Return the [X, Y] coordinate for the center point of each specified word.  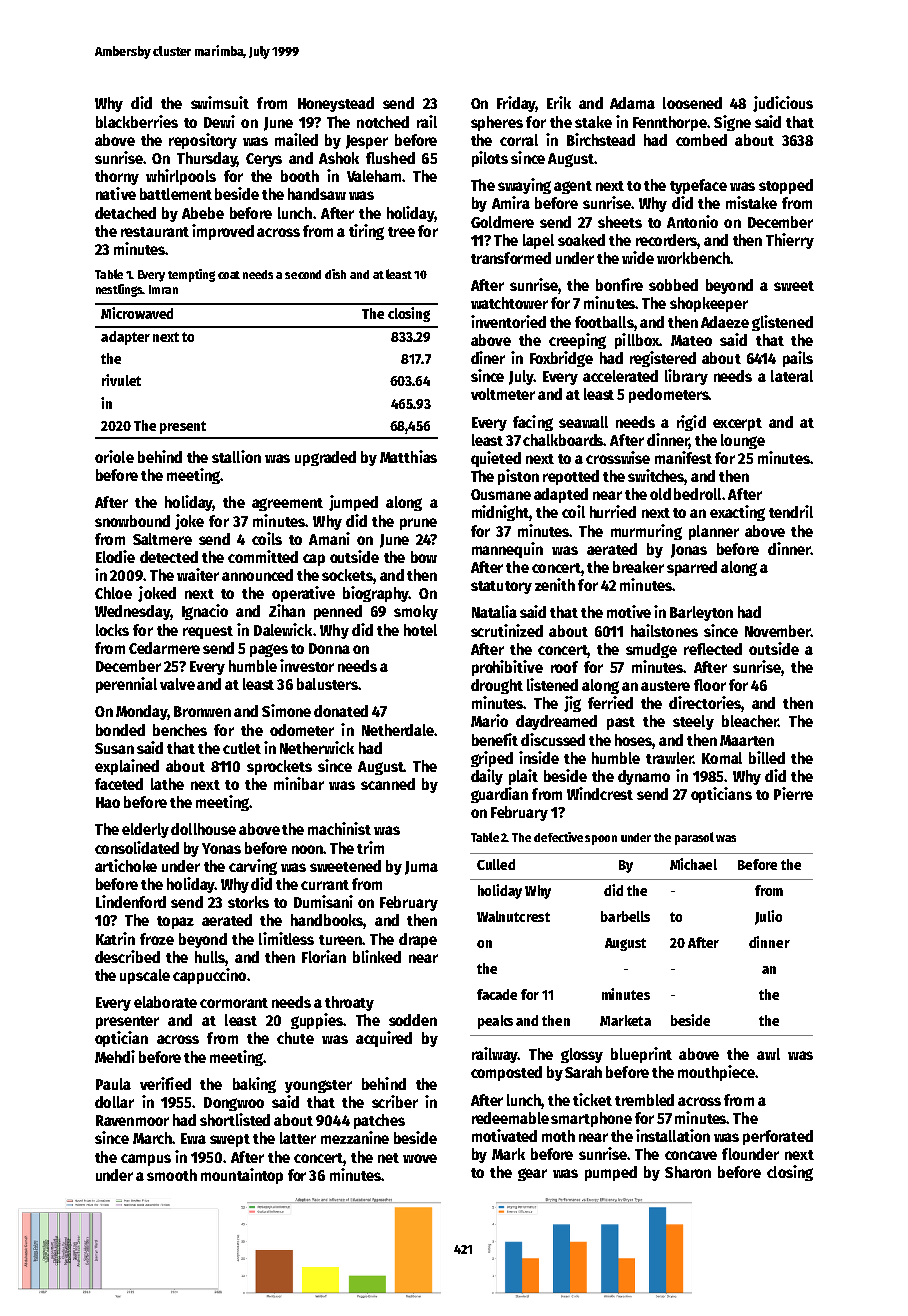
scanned [388, 784]
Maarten [747, 740]
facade [497, 994]
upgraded [325, 458]
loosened [692, 103]
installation [673, 1135]
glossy [582, 1055]
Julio [768, 917]
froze [157, 939]
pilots [490, 159]
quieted [496, 459]
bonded [120, 730]
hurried [613, 511]
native [116, 193]
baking [254, 1085]
